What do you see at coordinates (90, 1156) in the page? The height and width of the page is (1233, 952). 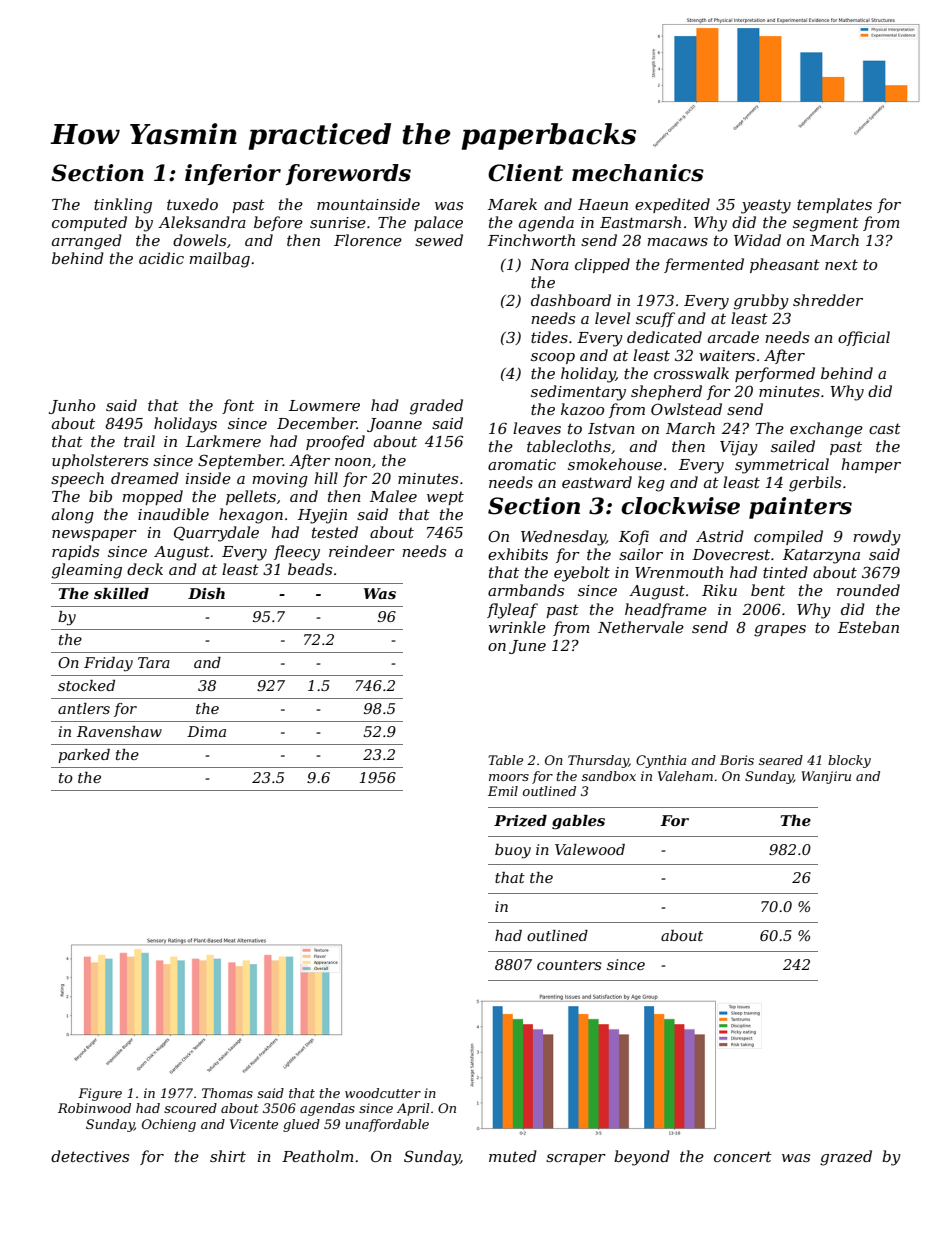 I see `detectives` at bounding box center [90, 1156].
